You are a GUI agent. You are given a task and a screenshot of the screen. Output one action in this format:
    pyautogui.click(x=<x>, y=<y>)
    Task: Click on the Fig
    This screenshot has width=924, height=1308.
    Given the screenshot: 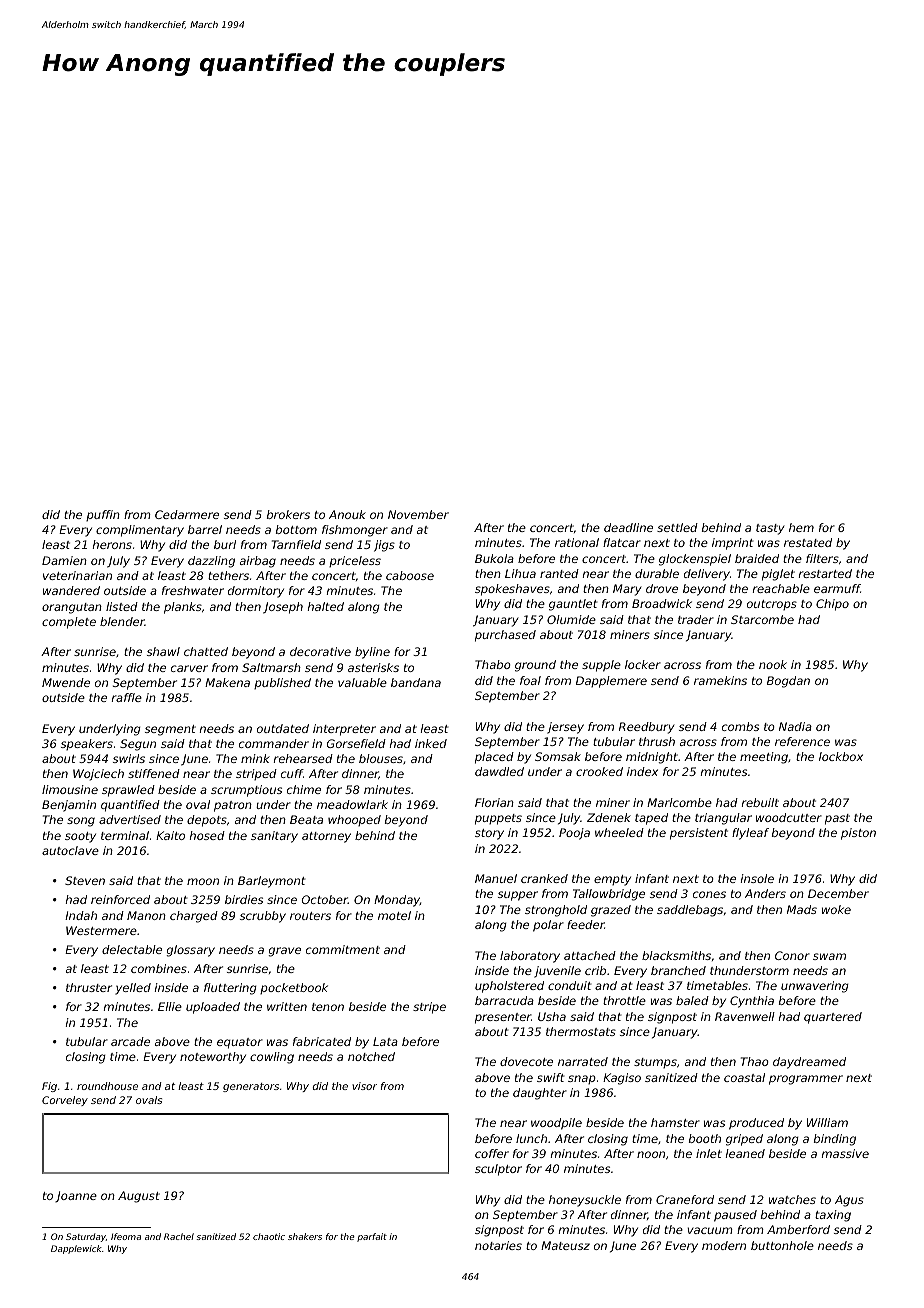 What is the action you would take?
    pyautogui.click(x=49, y=1087)
